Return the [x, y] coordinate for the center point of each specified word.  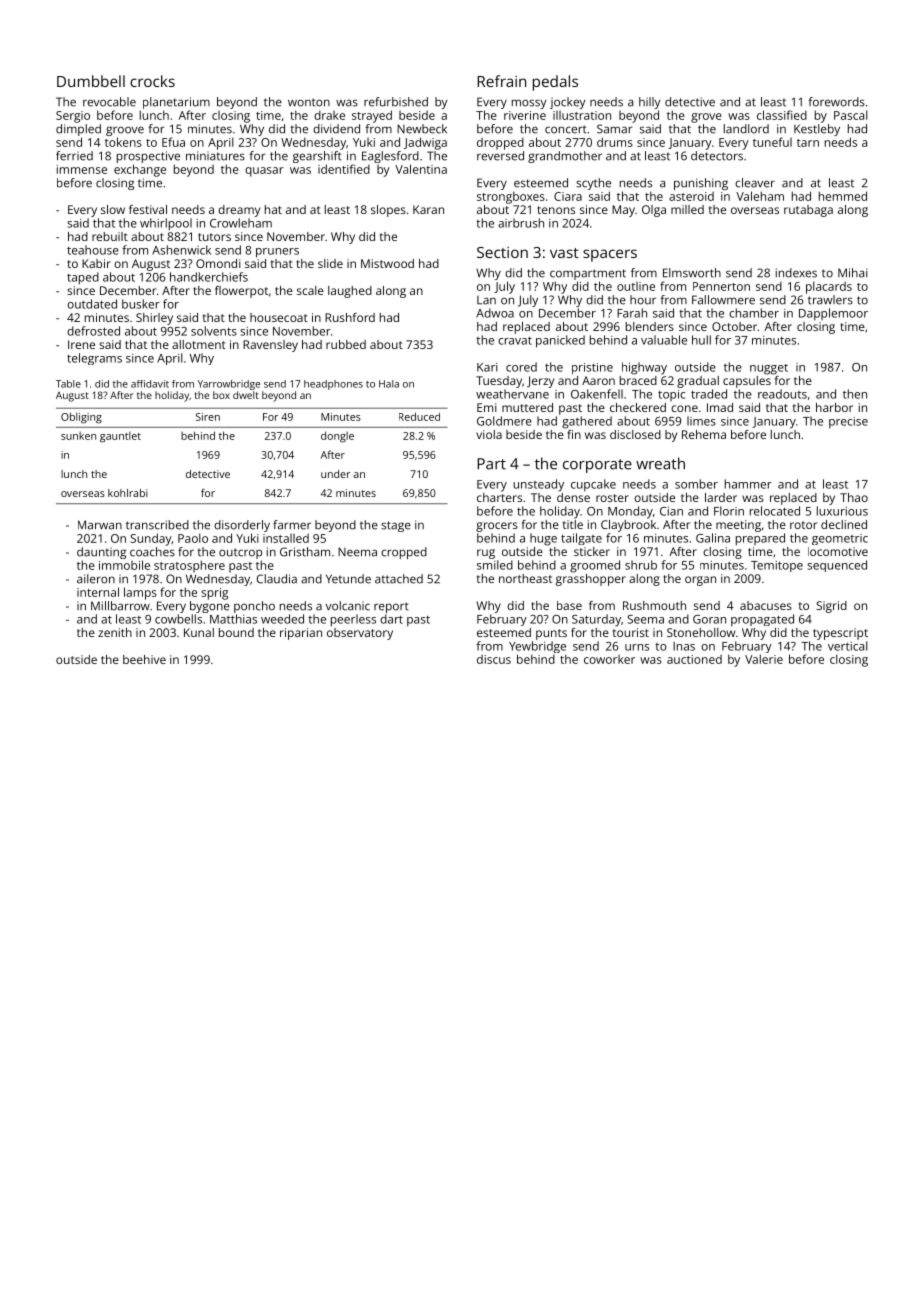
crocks [152, 81]
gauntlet [120, 437]
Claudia [277, 579]
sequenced [837, 566]
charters [499, 497]
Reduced [419, 416]
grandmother [565, 157]
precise [848, 423]
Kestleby [817, 130]
